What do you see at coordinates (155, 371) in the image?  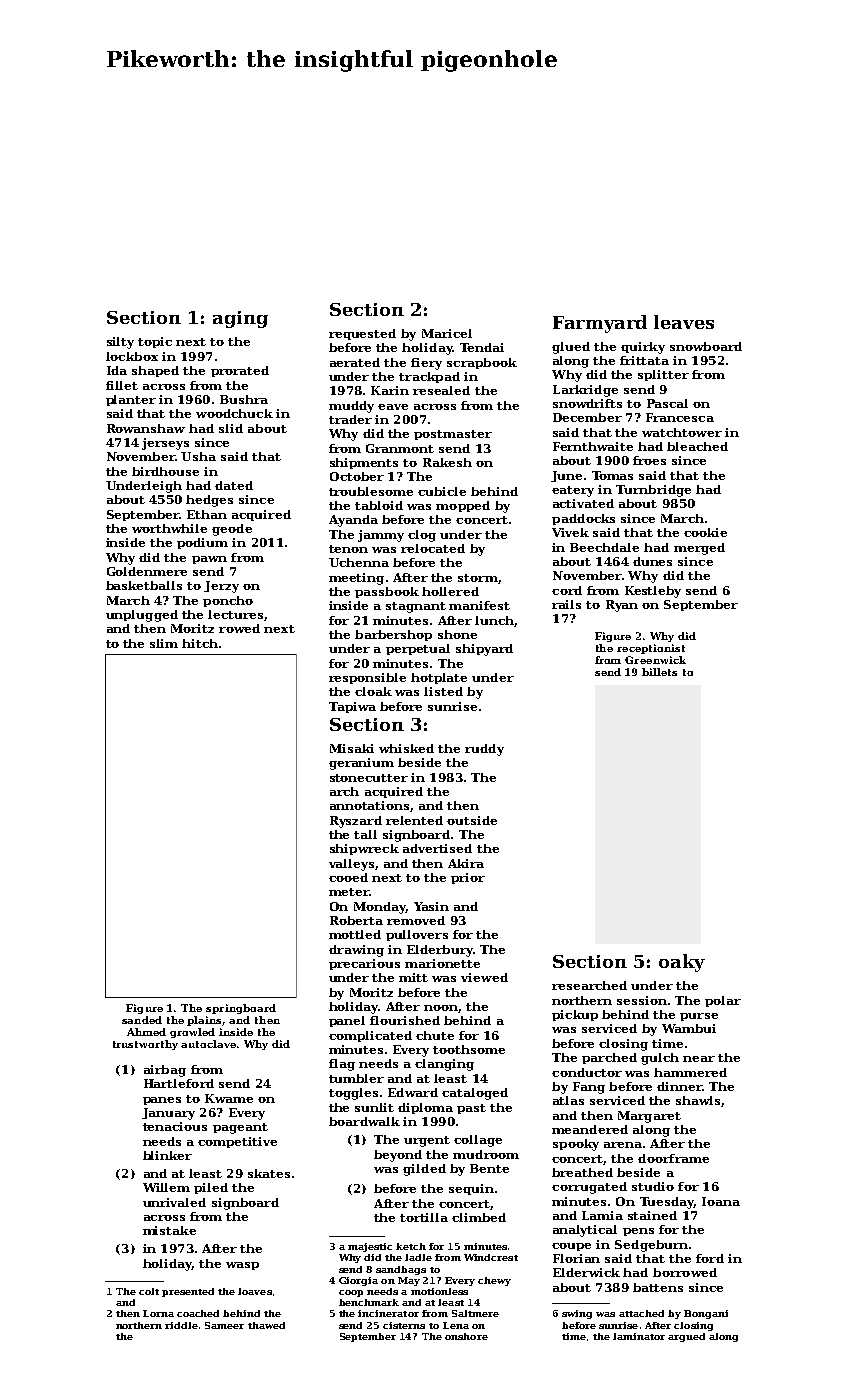 I see `shaped` at bounding box center [155, 371].
